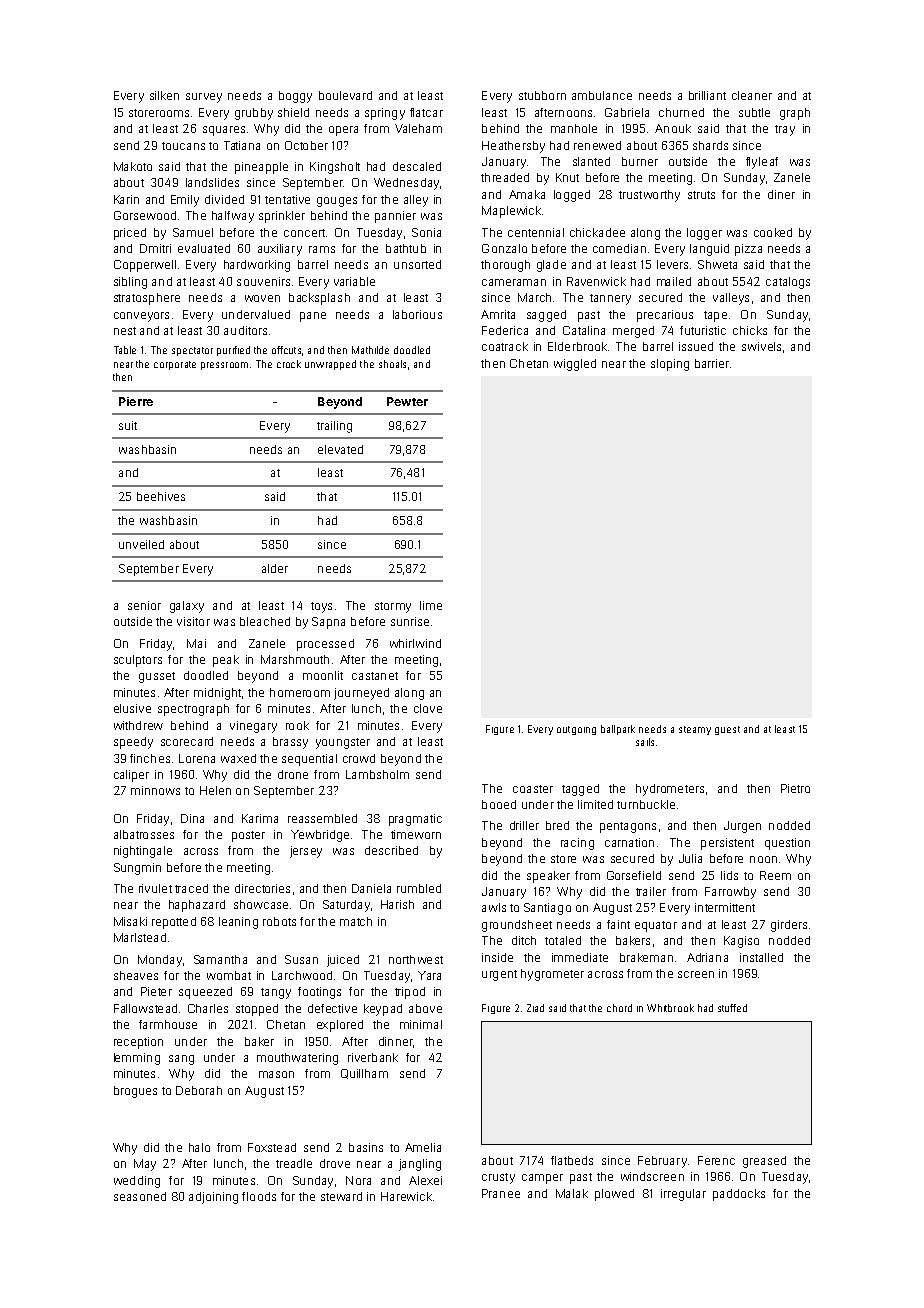 The image size is (924, 1308). What do you see at coordinates (130, 283) in the page?
I see `sibling` at bounding box center [130, 283].
